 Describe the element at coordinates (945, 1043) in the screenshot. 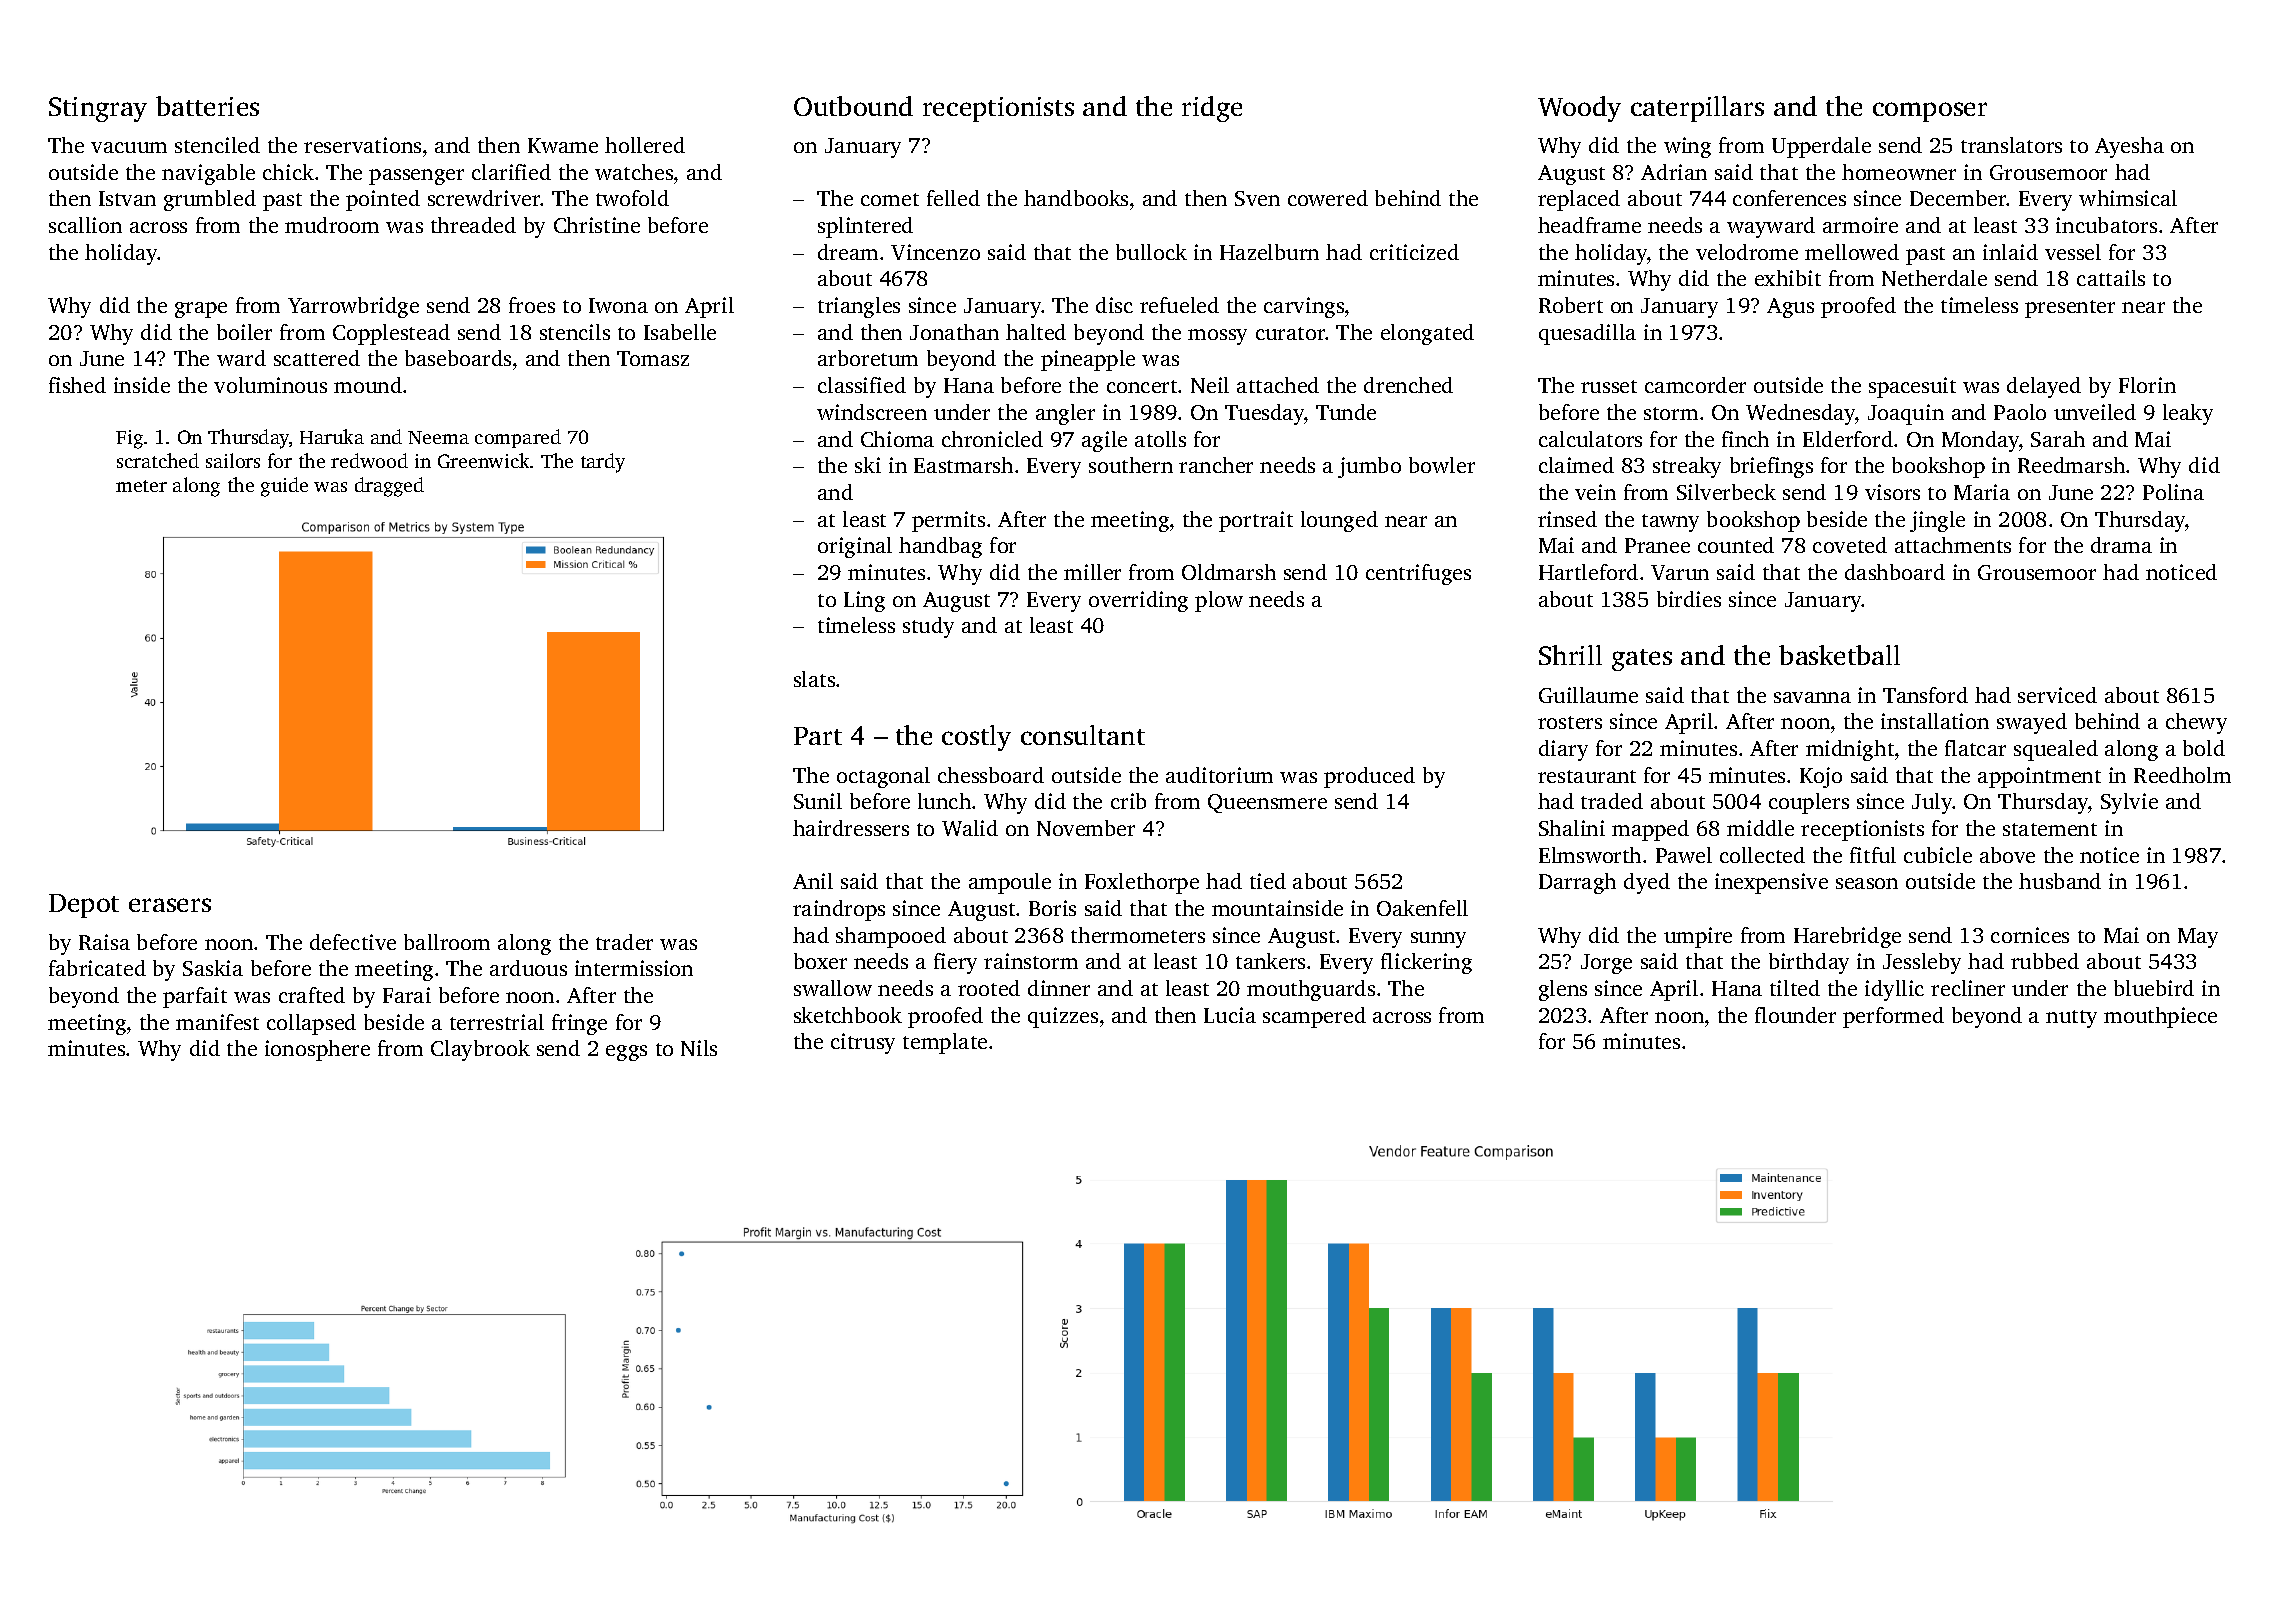

I see `template` at that location.
